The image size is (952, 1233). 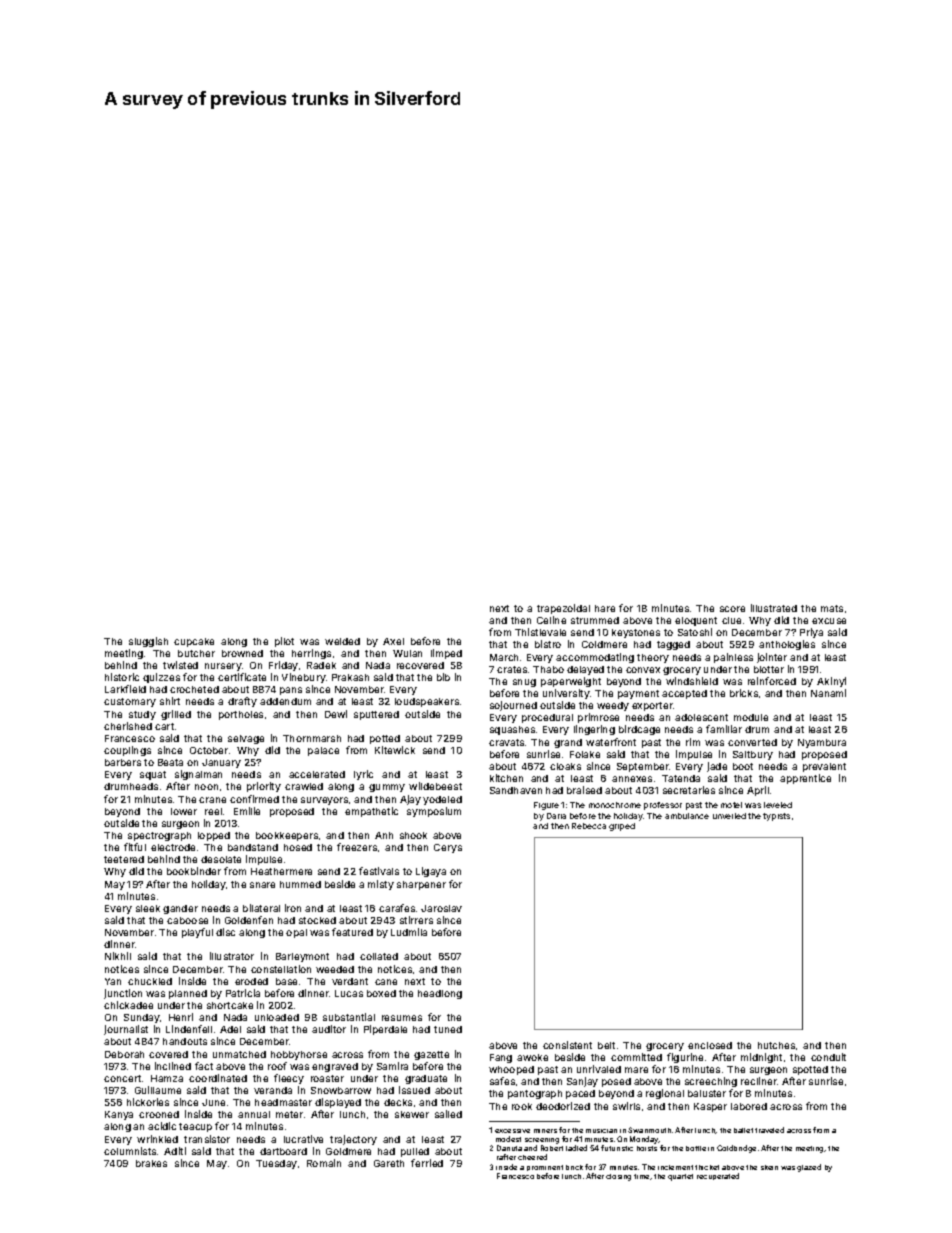 What do you see at coordinates (512, 669) in the page?
I see `crates` at bounding box center [512, 669].
